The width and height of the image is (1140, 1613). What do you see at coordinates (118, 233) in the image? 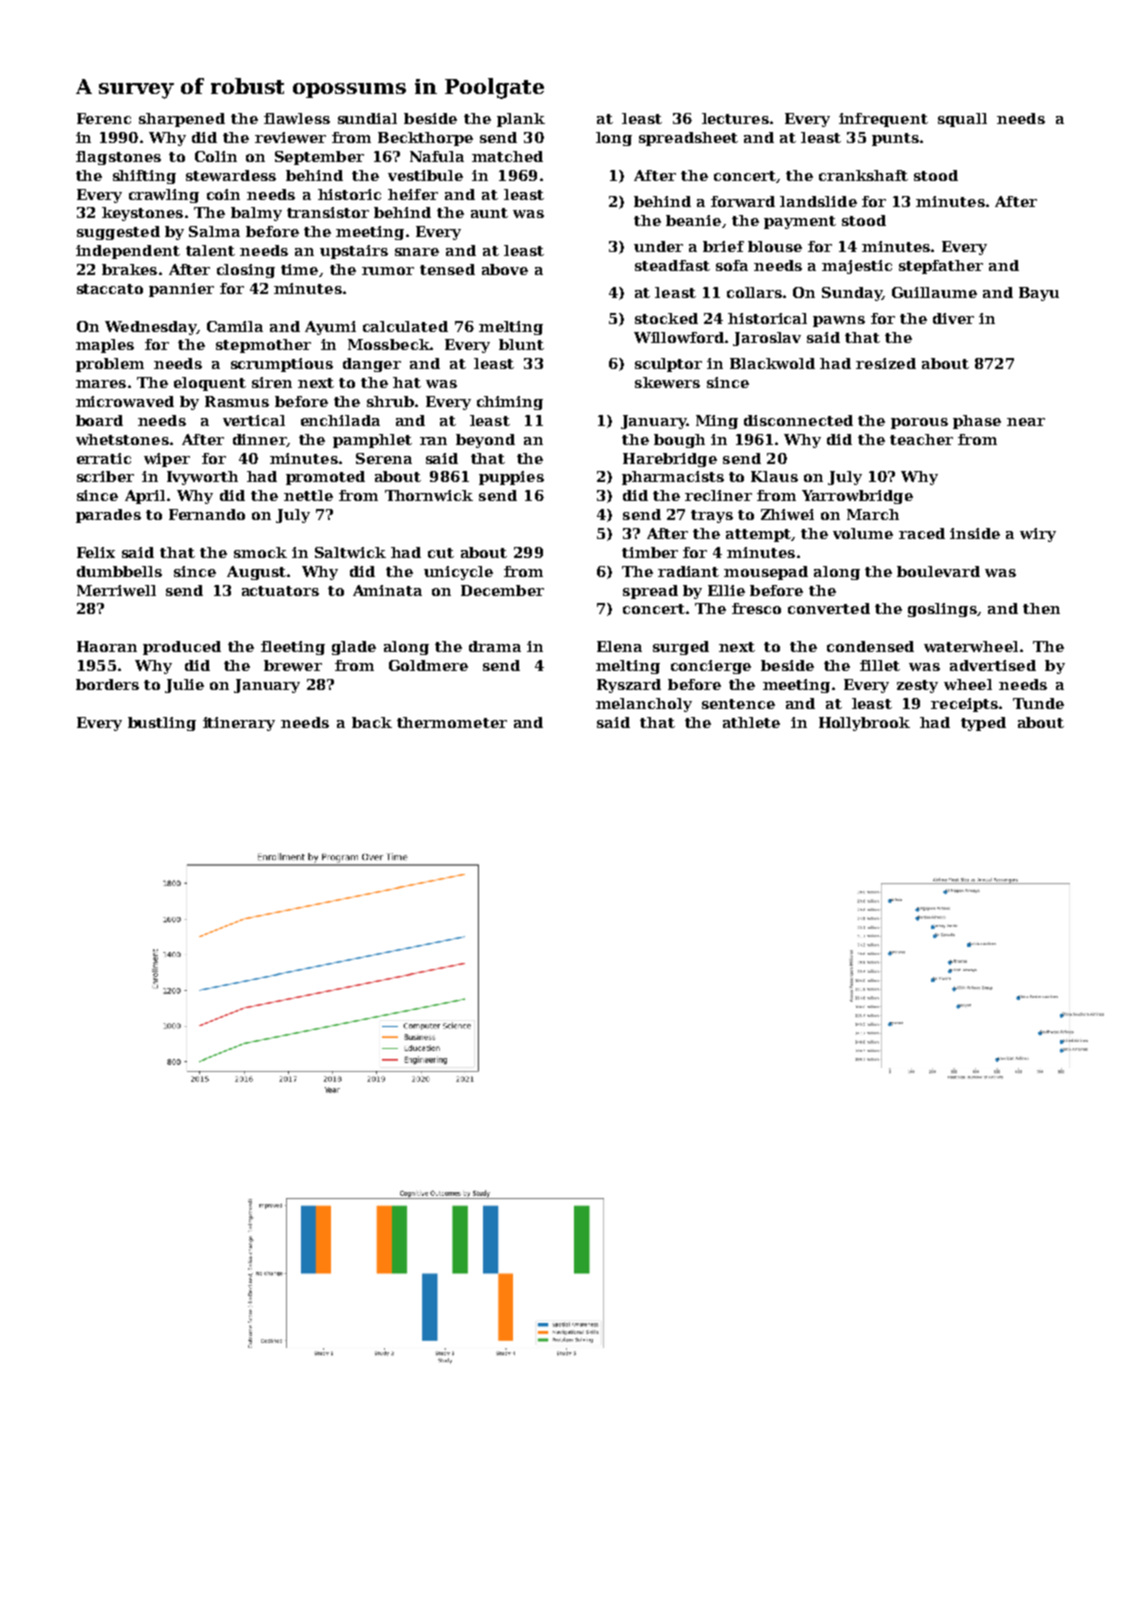
I see `suggested` at bounding box center [118, 233].
